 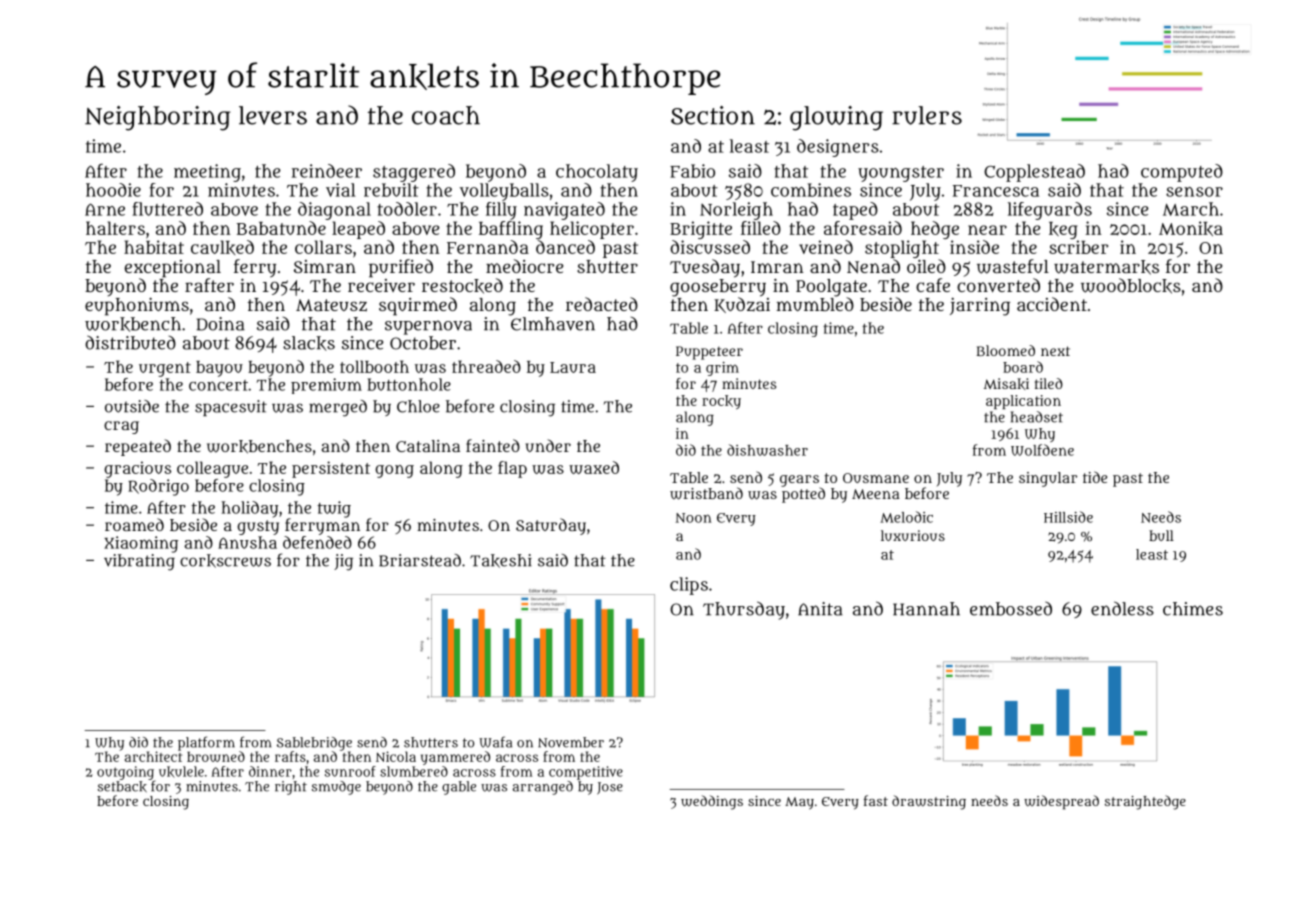 I want to click on outgoing, so click(x=125, y=773).
